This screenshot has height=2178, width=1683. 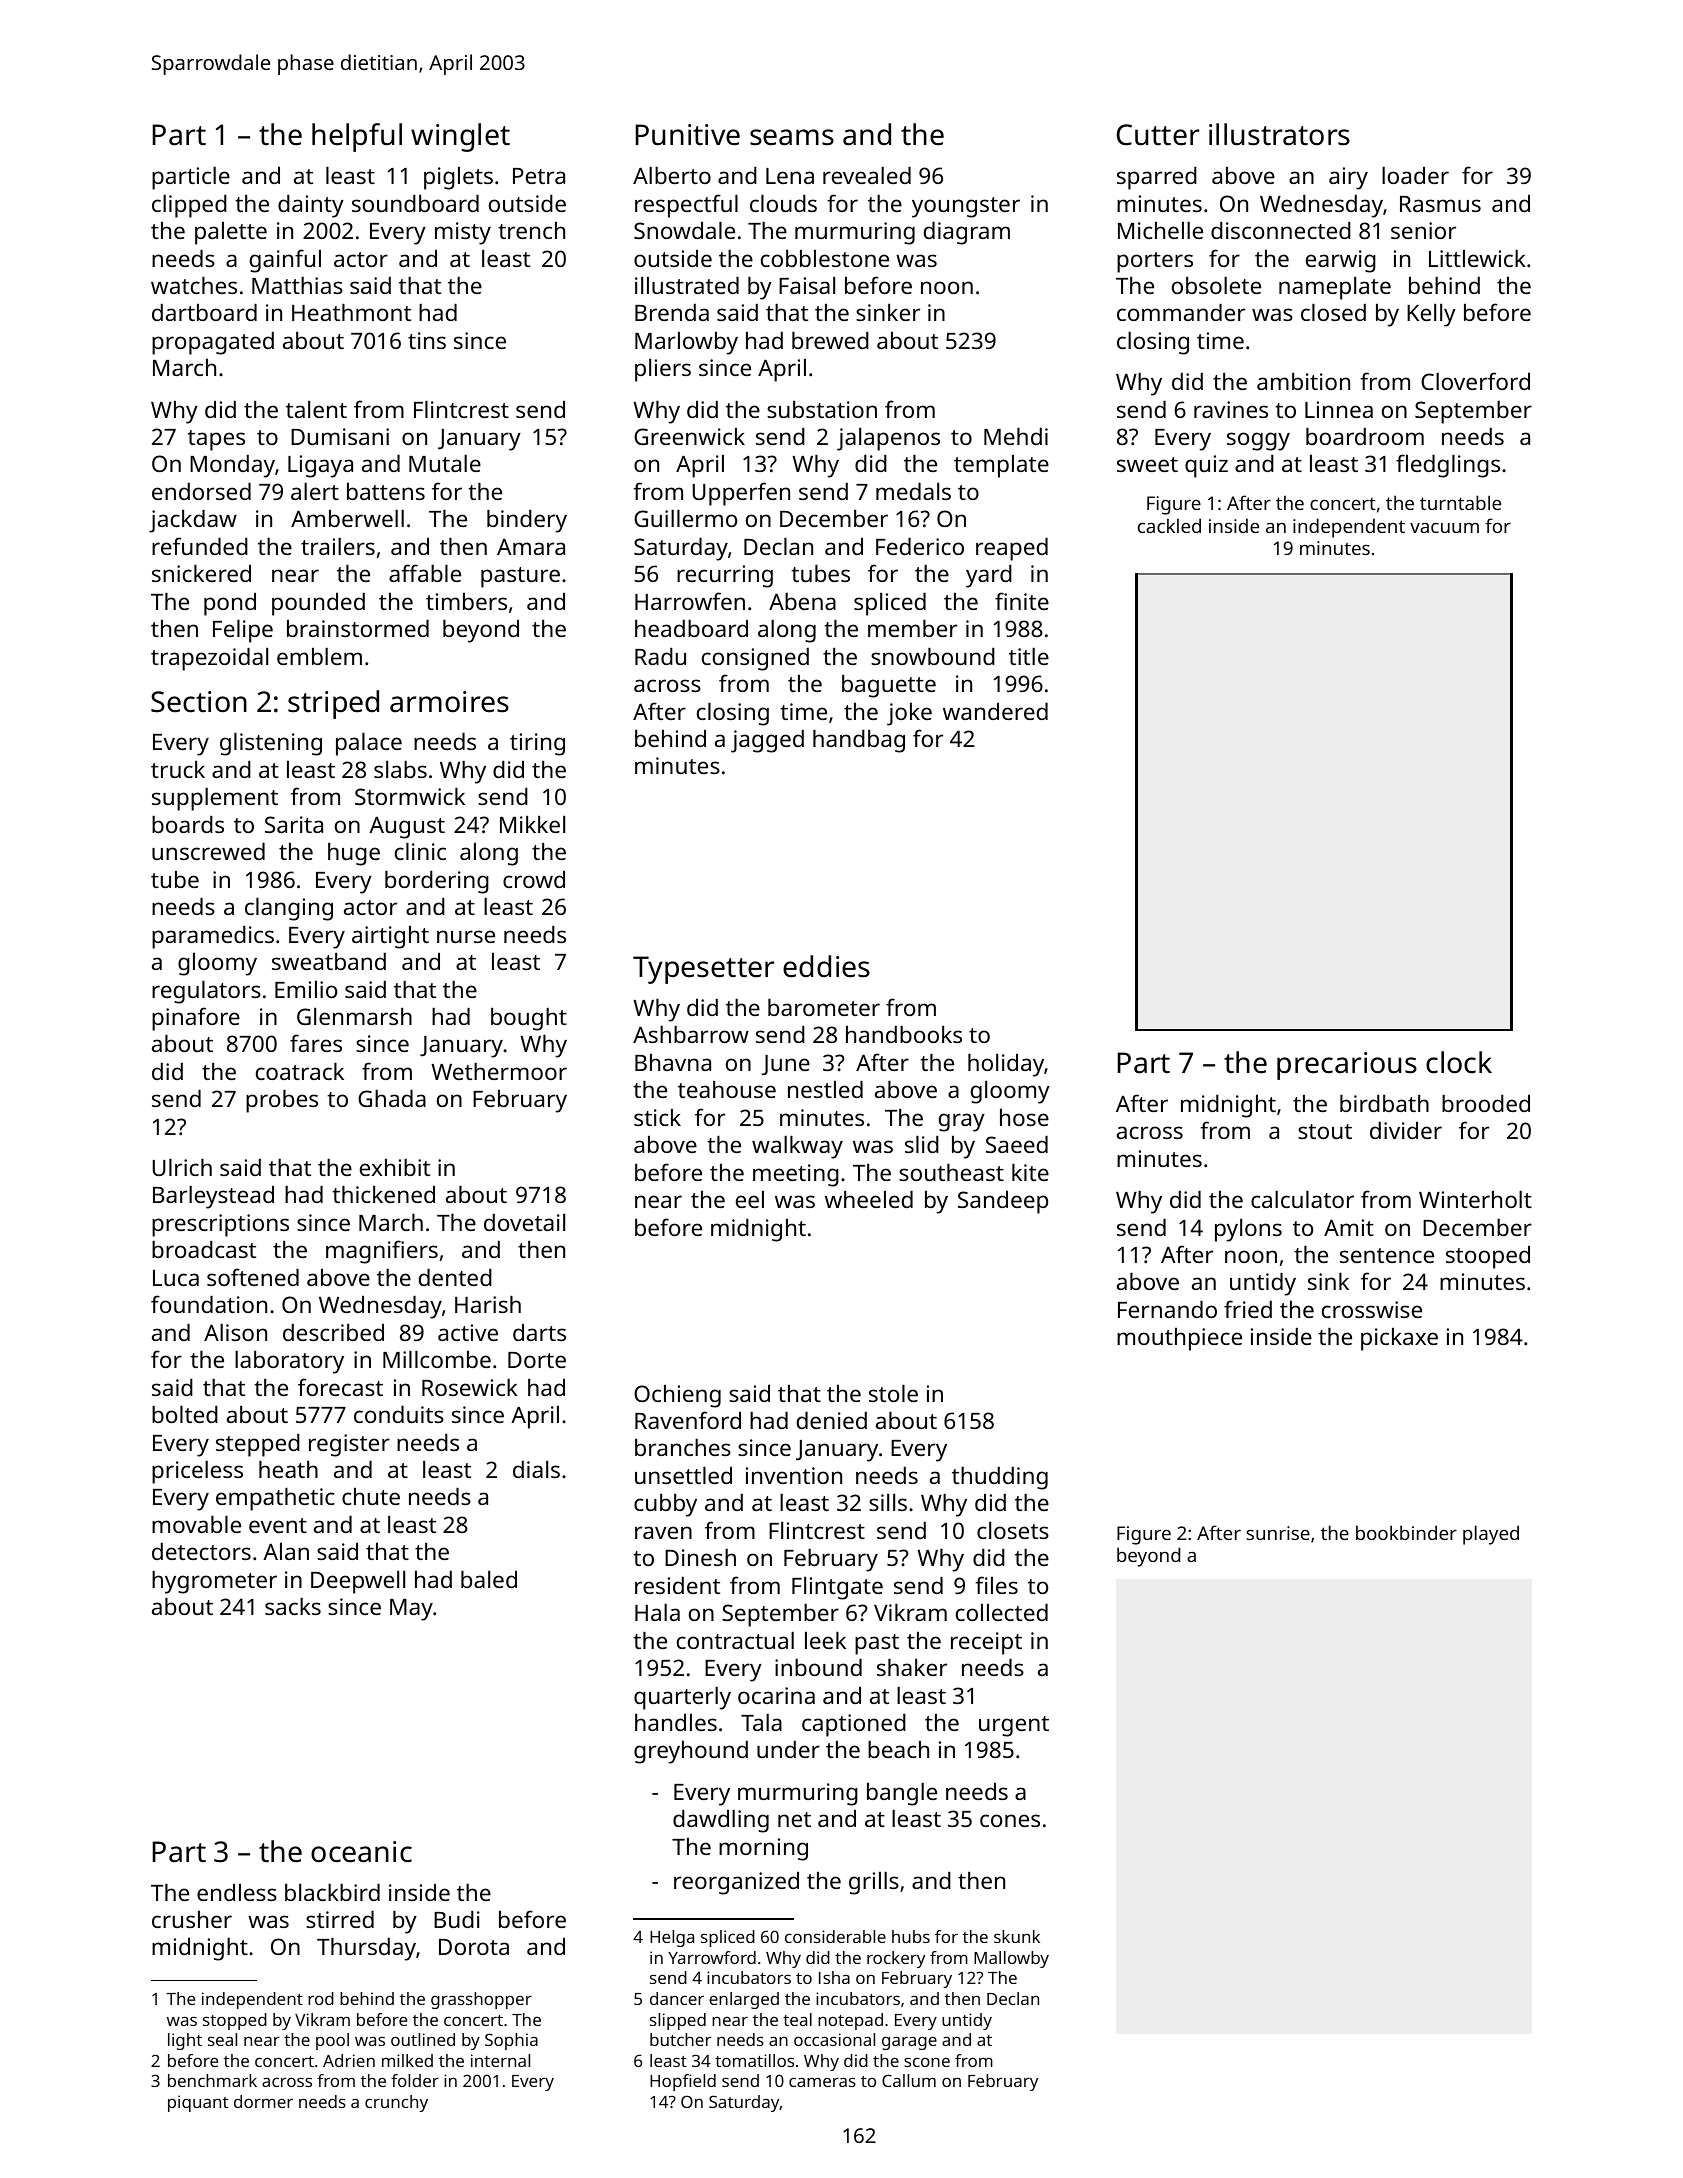 I want to click on vacuum, so click(x=1444, y=528).
